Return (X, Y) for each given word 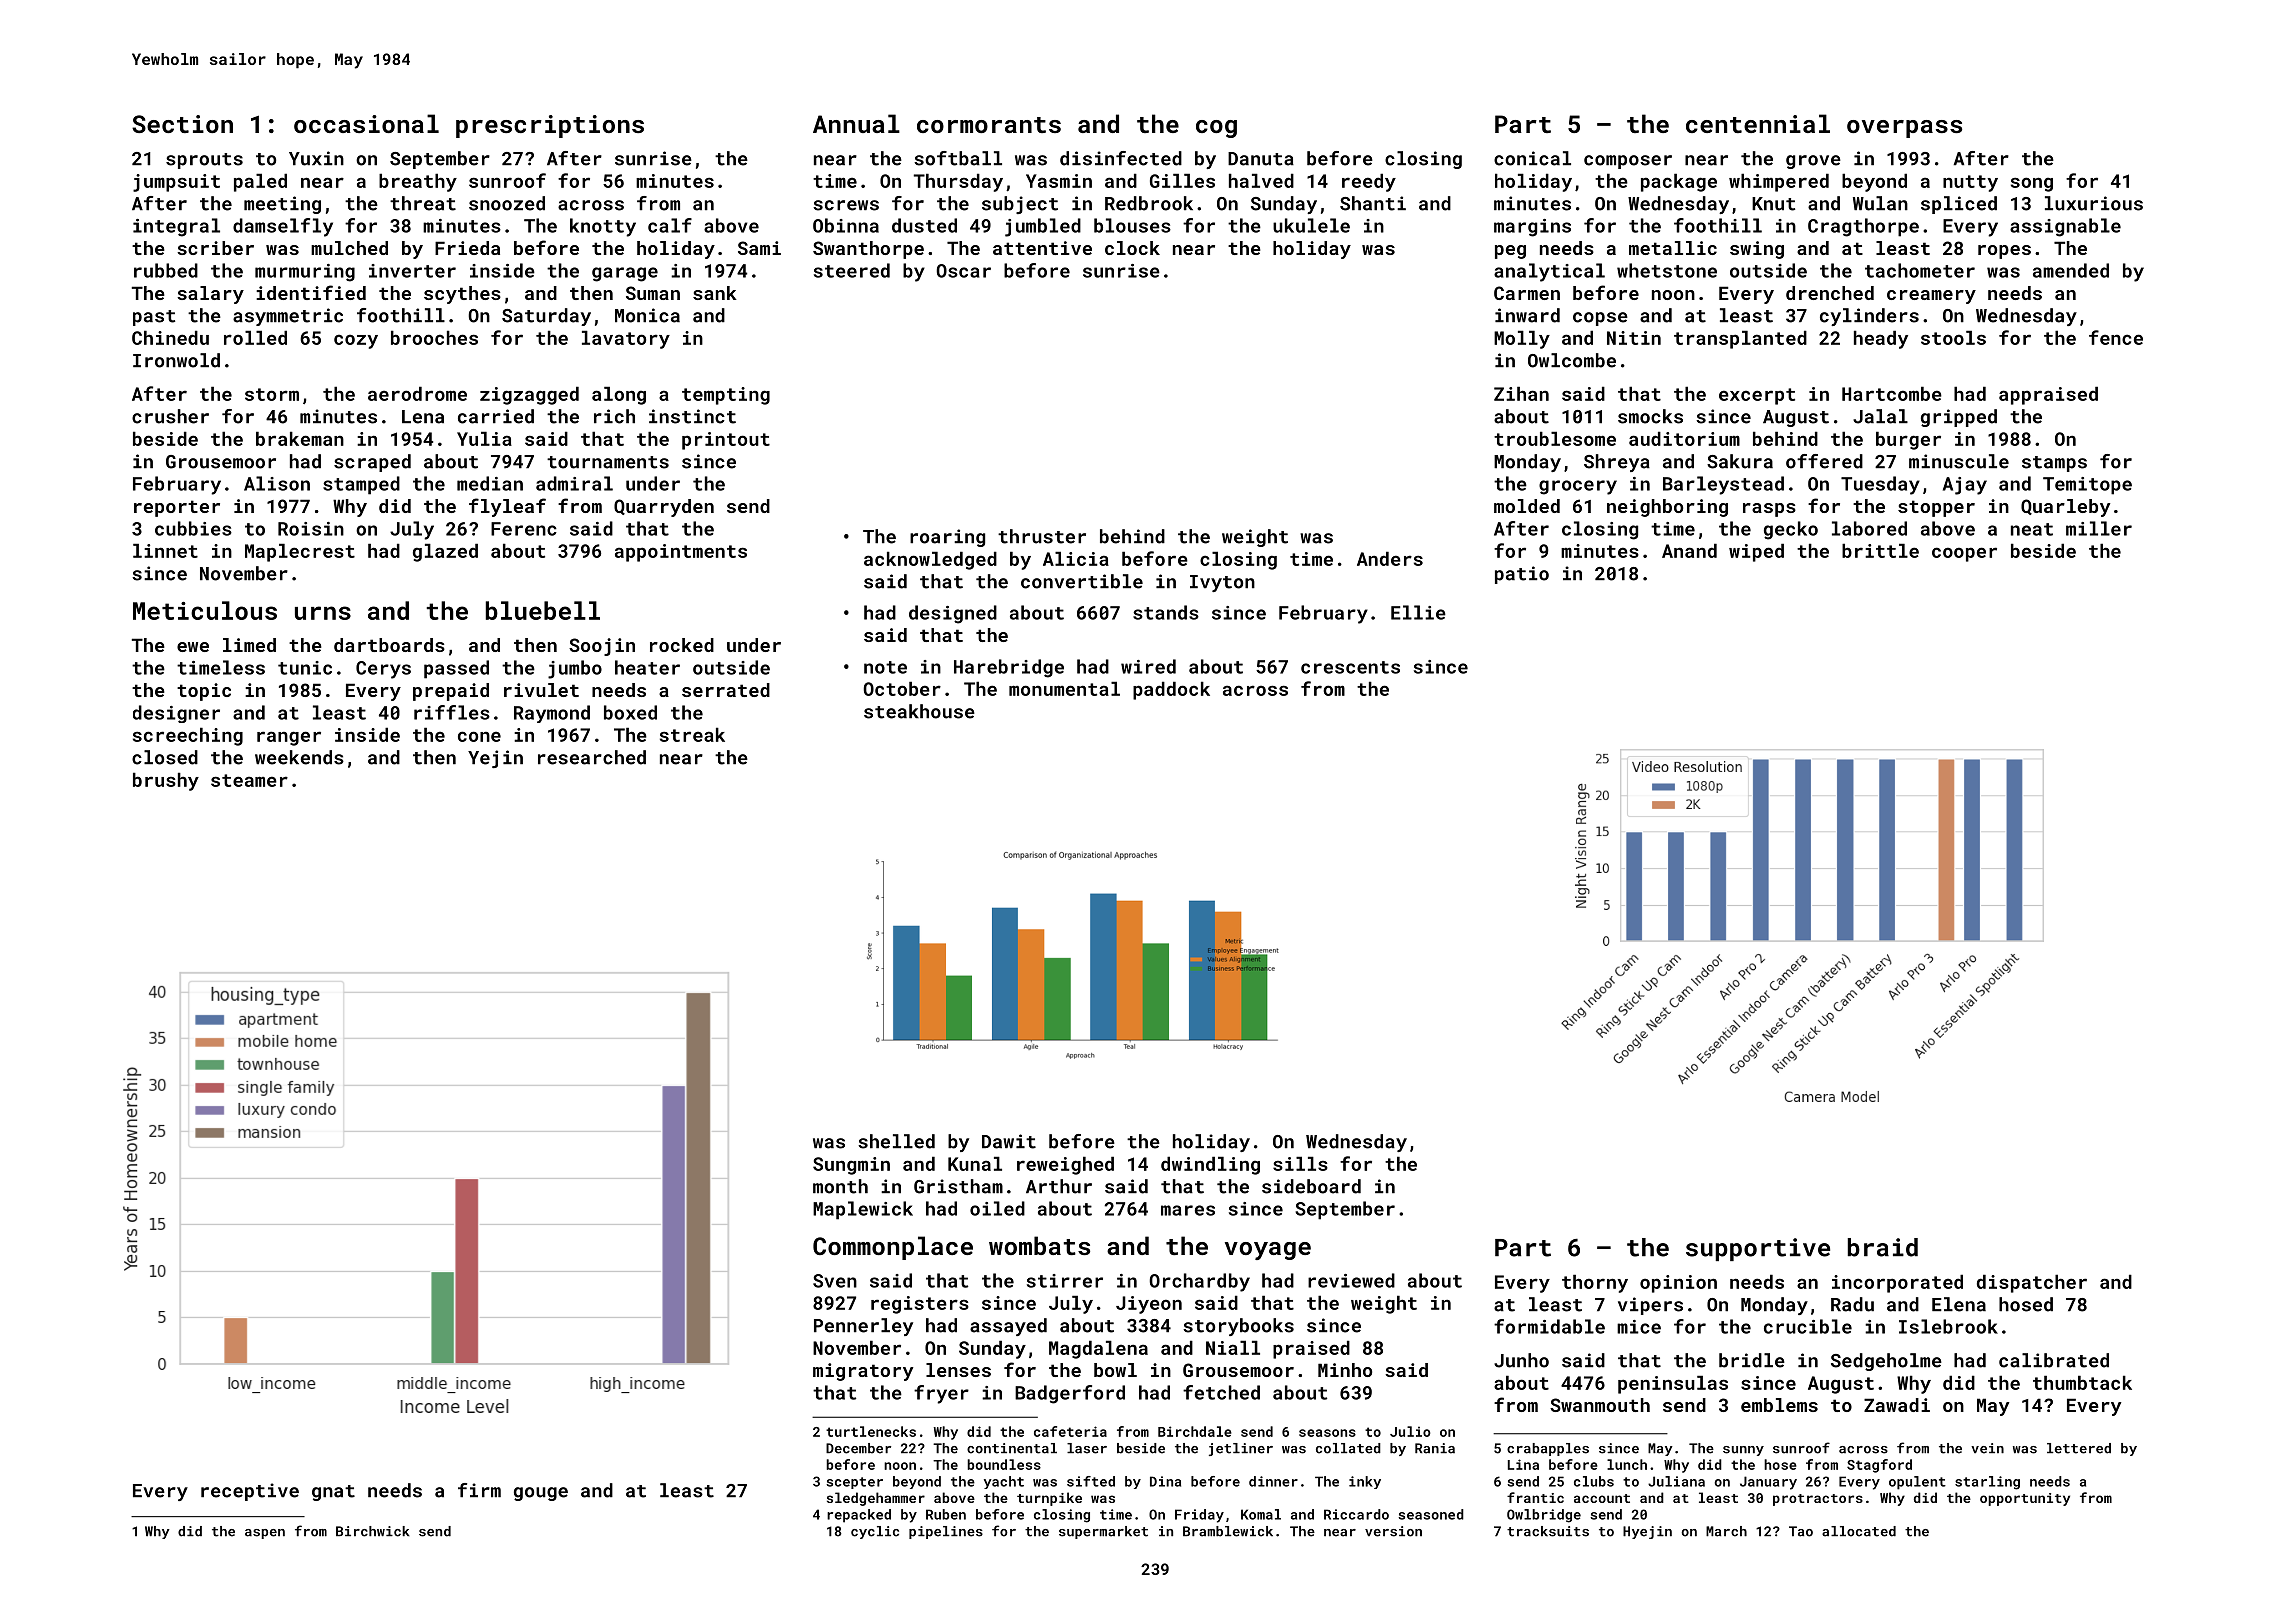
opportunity (2025, 1499)
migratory (863, 1372)
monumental (1064, 688)
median (490, 483)
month (840, 1186)
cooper (1964, 554)
